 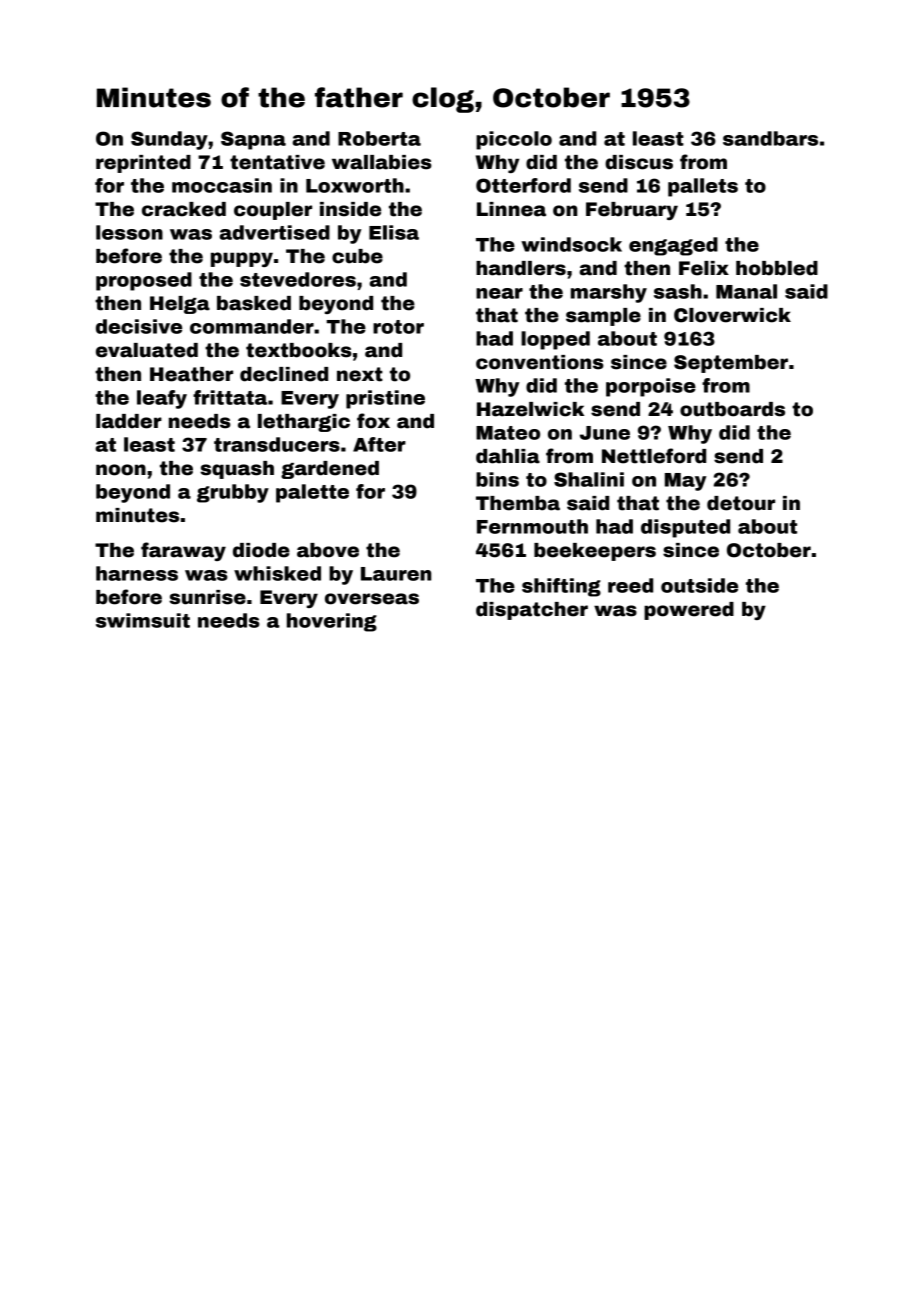 What do you see at coordinates (605, 433) in the screenshot?
I see `June` at bounding box center [605, 433].
